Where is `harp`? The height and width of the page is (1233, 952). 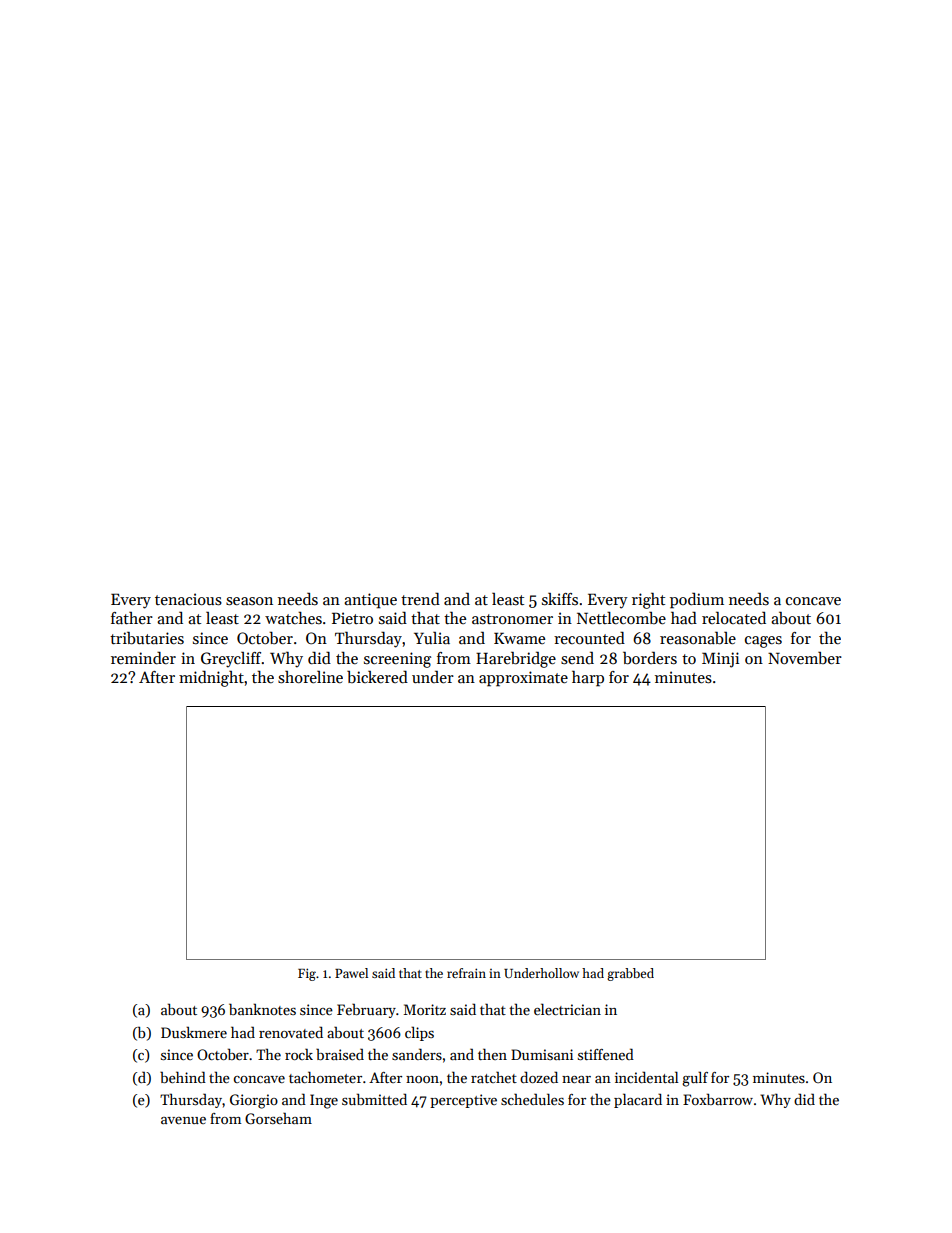
harp is located at coordinates (588, 678).
